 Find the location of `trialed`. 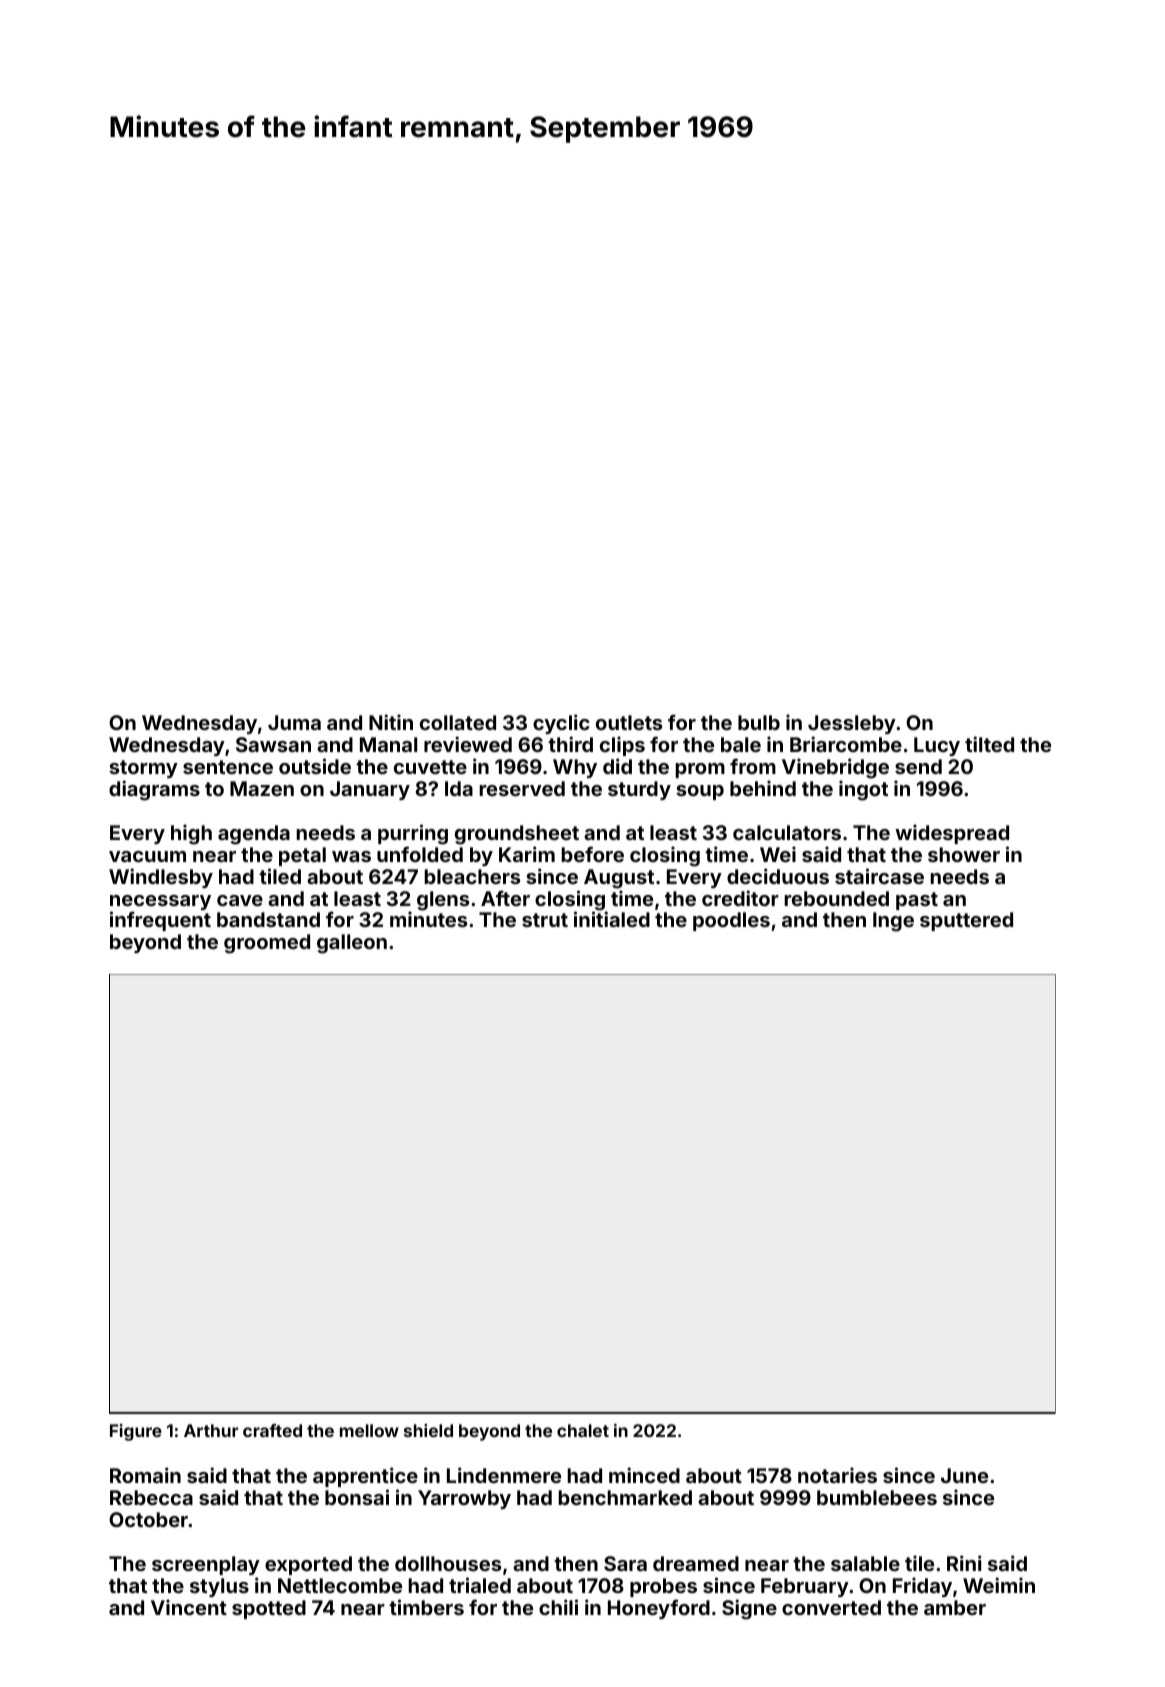

trialed is located at coordinates (480, 1585).
